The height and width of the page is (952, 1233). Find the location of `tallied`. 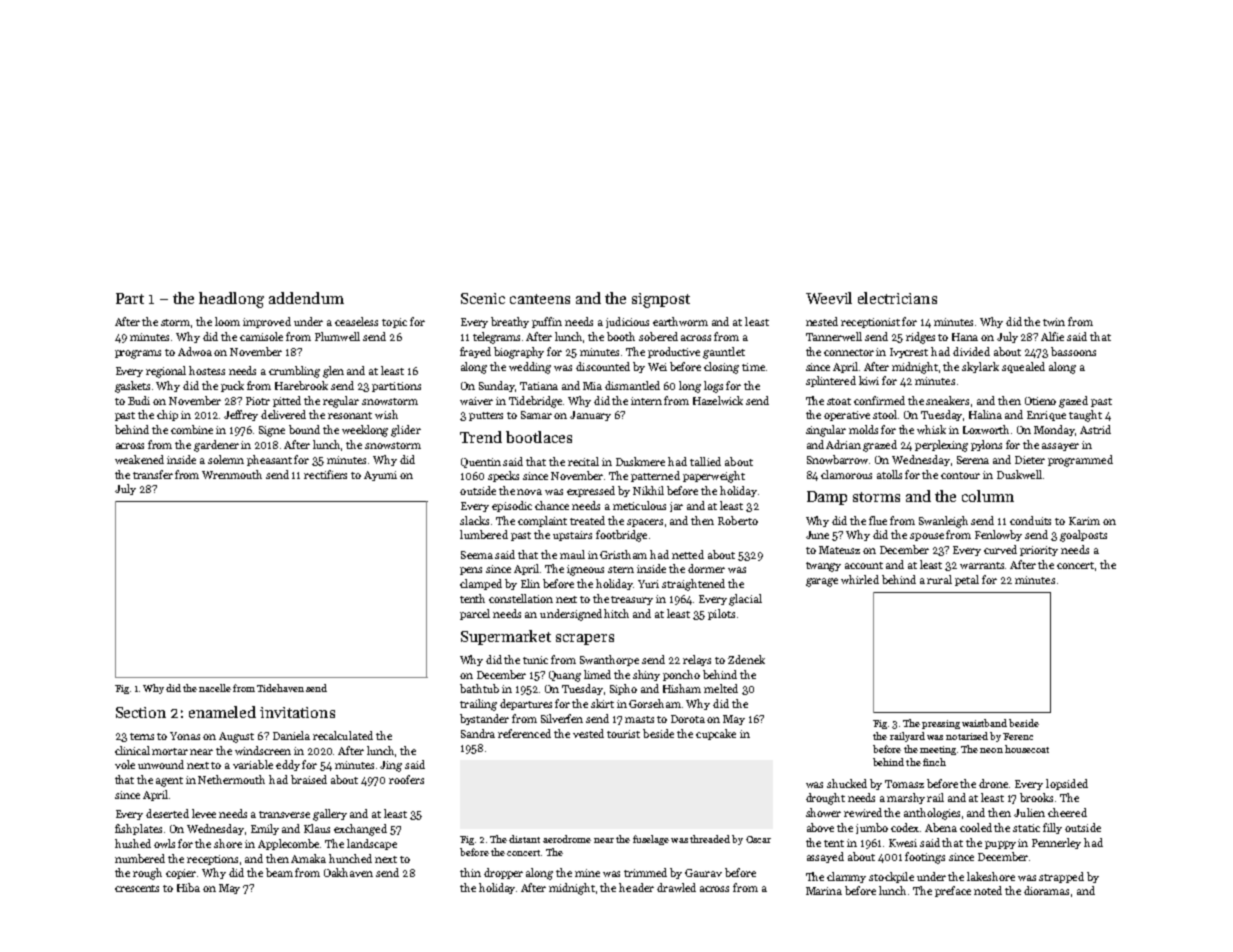

tallied is located at coordinates (705, 461).
